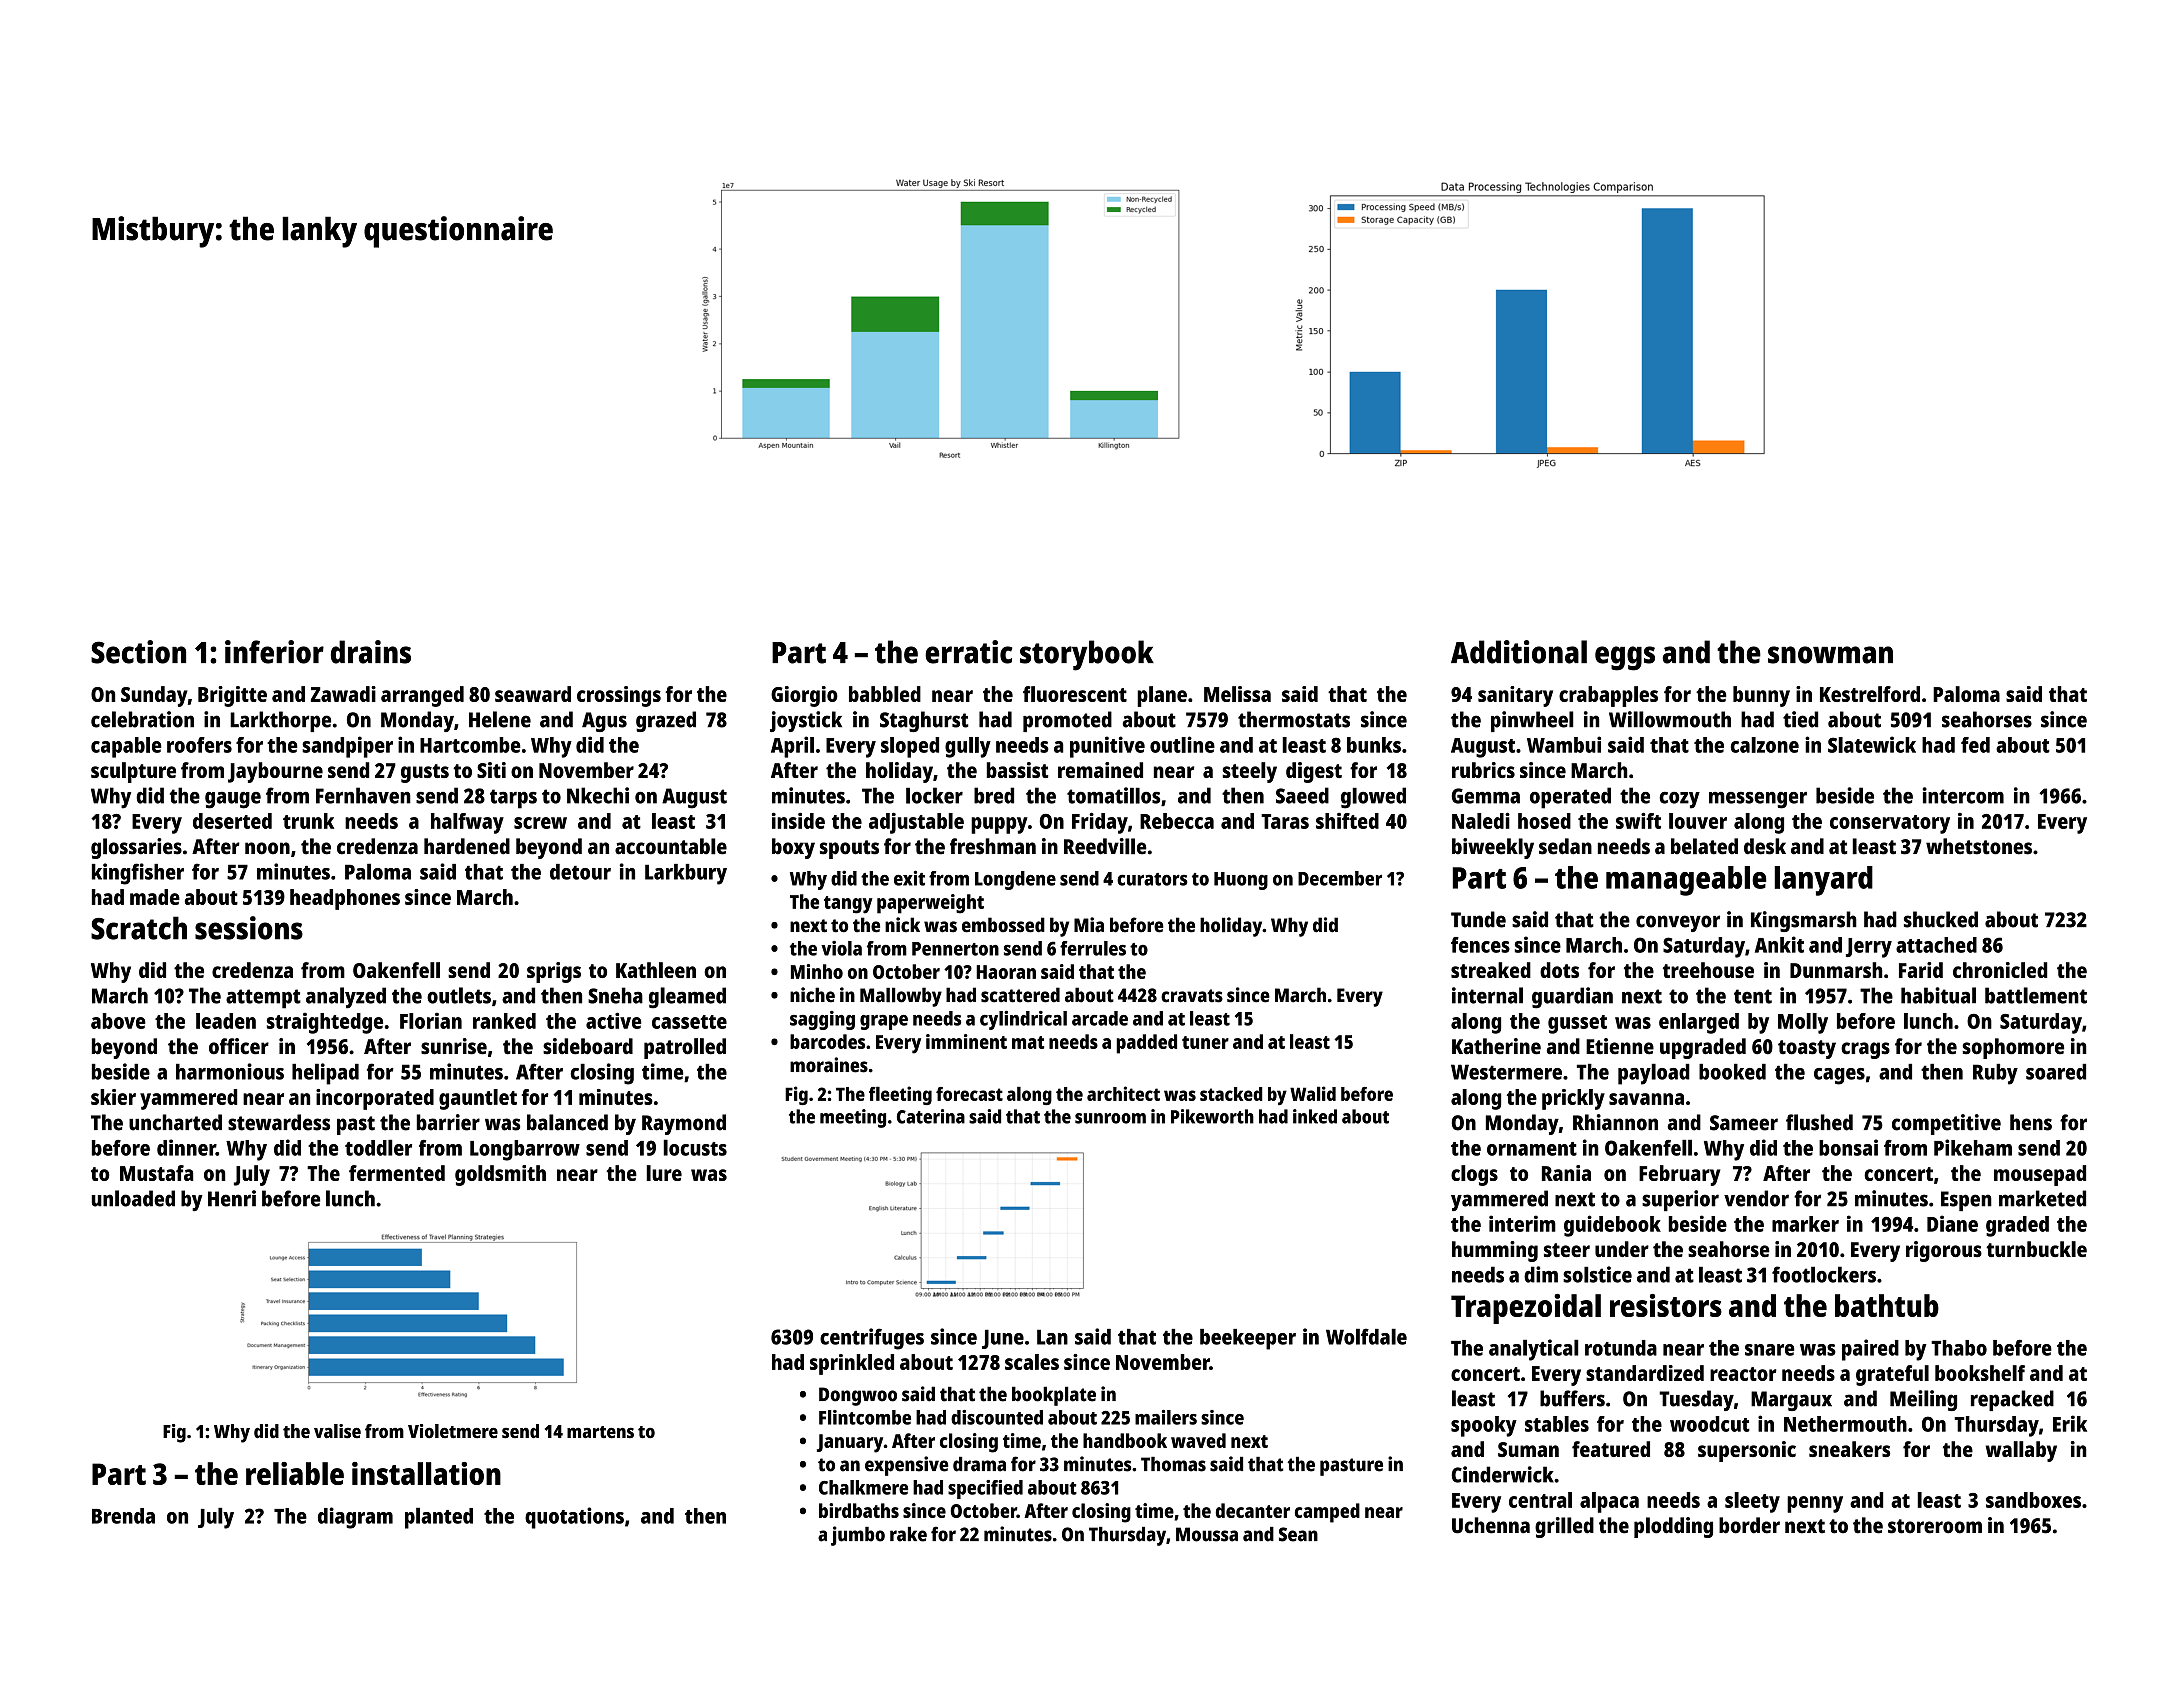 This document has height=1683, width=2178. Describe the element at coordinates (230, 1071) in the document. I see `harmonious` at that location.
